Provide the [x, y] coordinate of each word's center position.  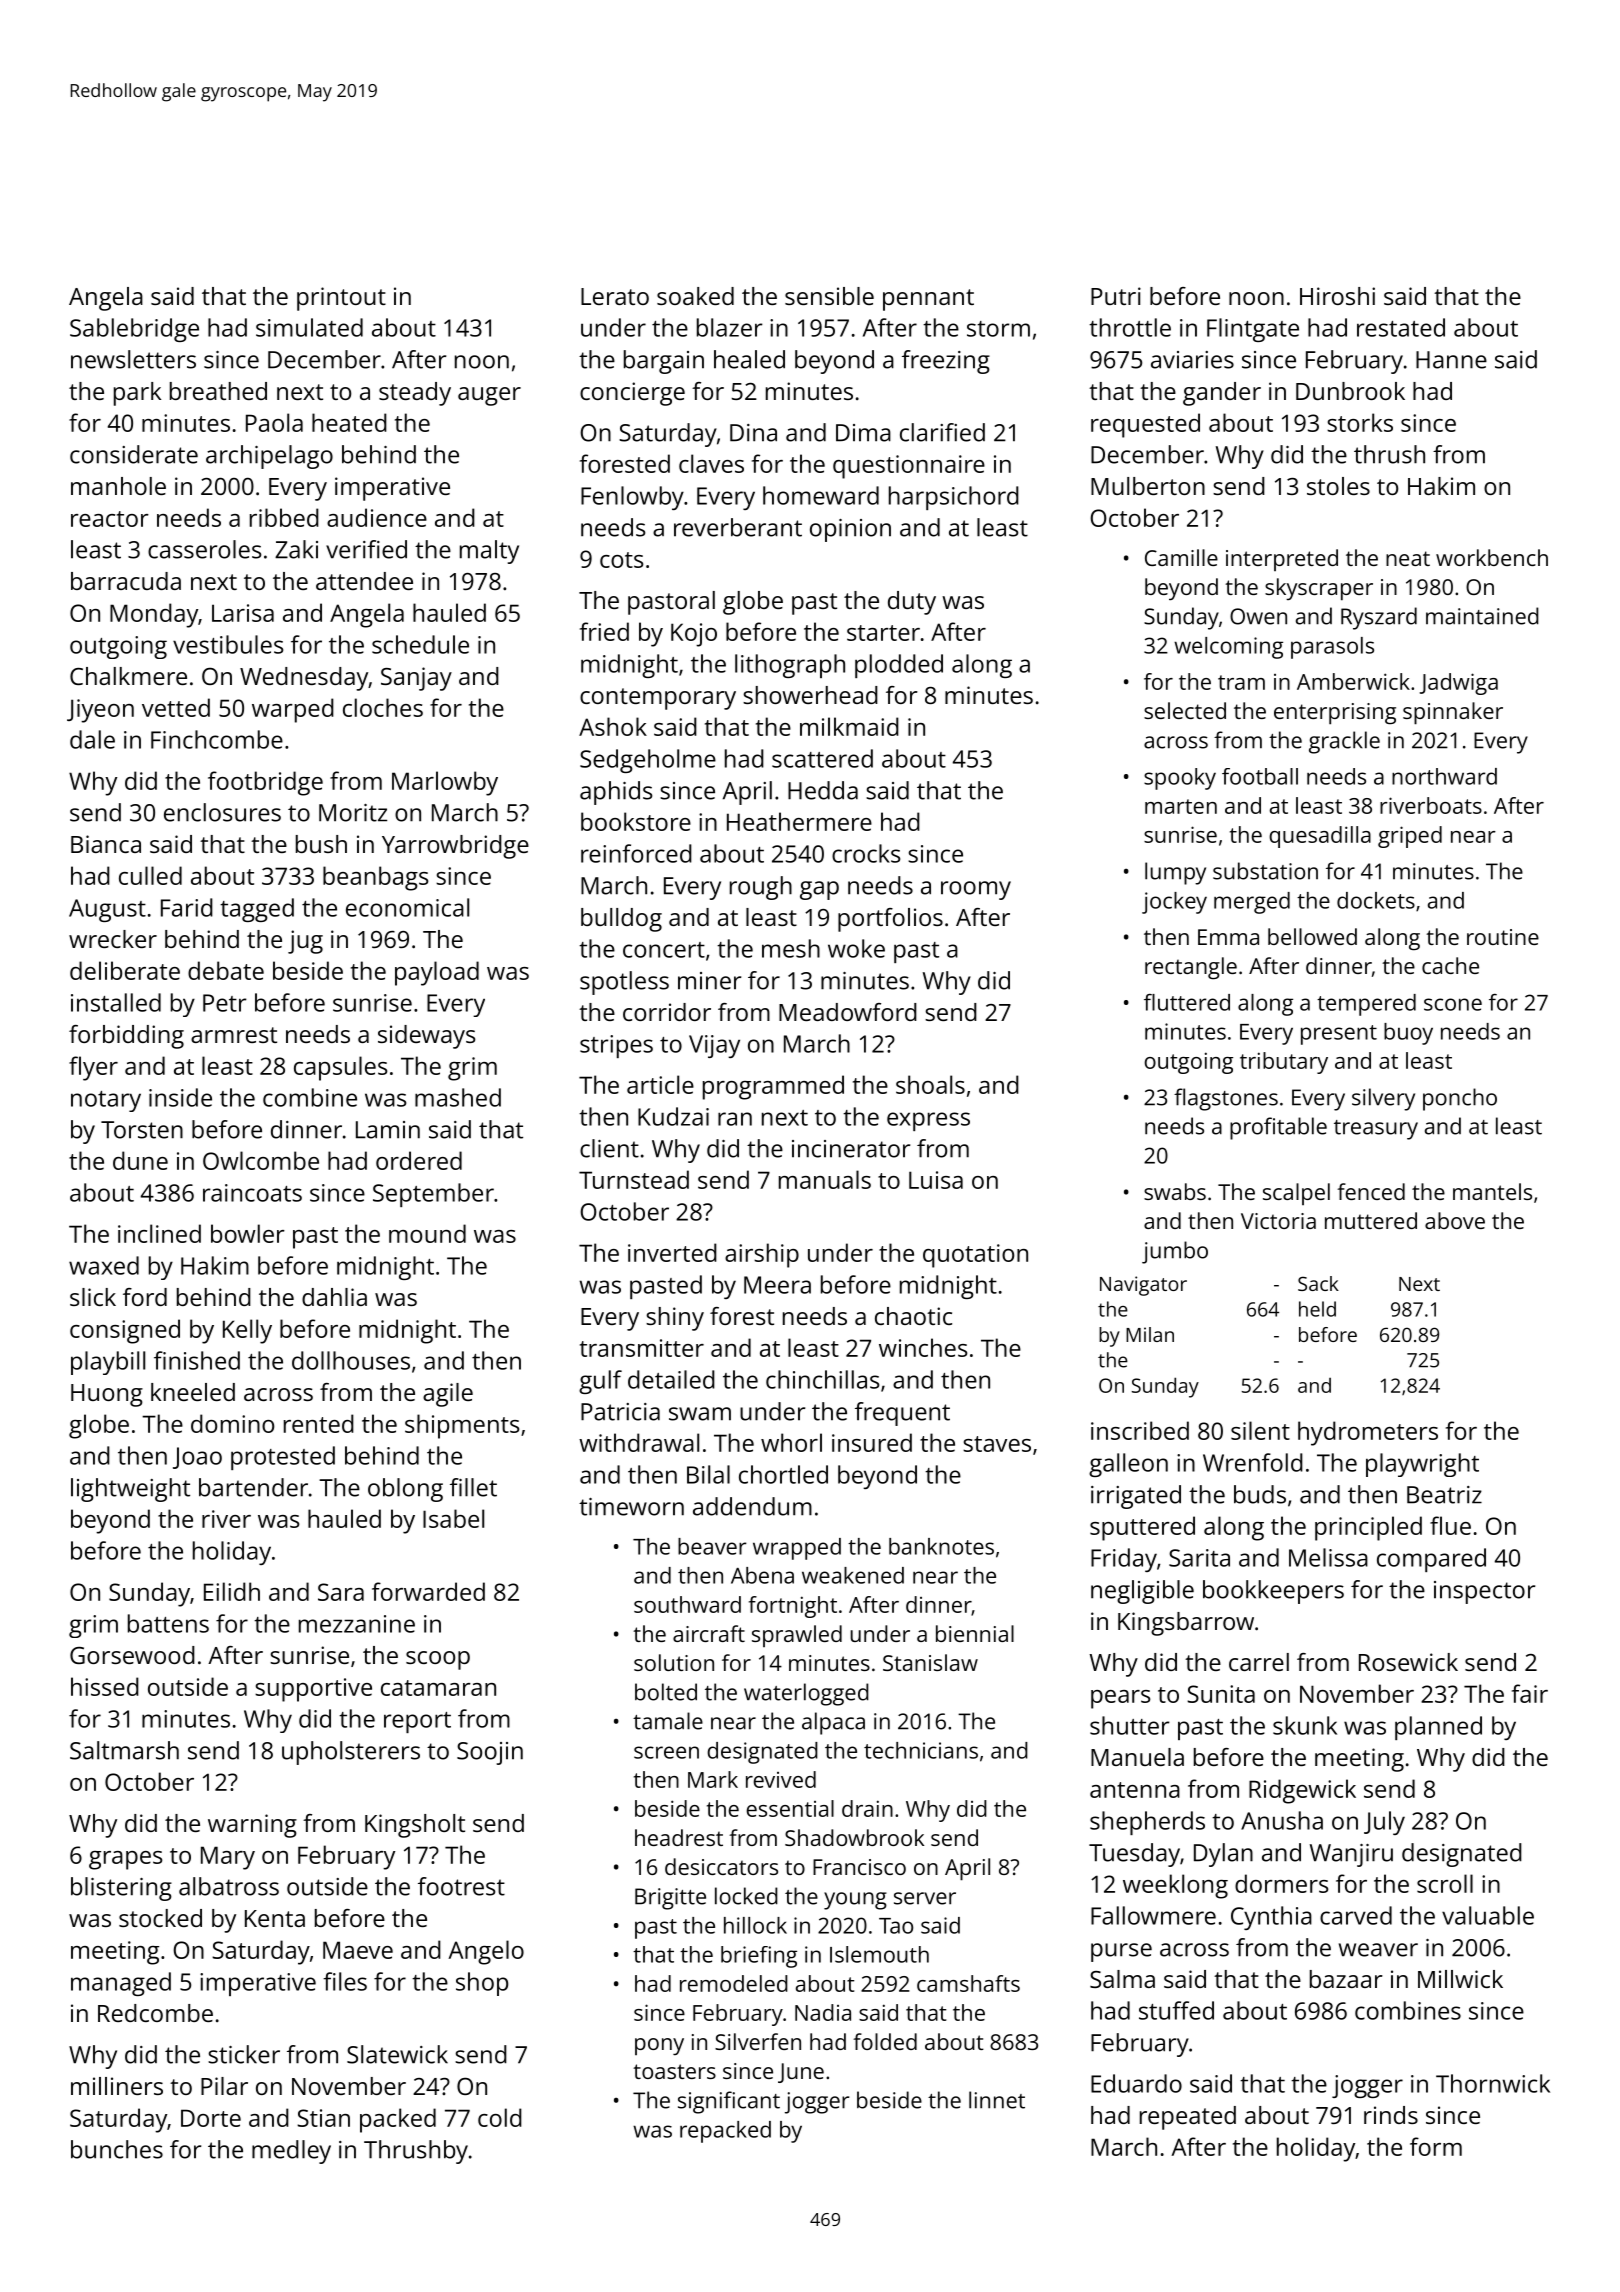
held [1317, 1309]
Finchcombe [217, 739]
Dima [863, 433]
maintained [1482, 616]
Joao [197, 1458]
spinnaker [1453, 713]
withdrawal [639, 1442]
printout [341, 299]
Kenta [275, 1918]
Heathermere [799, 821]
